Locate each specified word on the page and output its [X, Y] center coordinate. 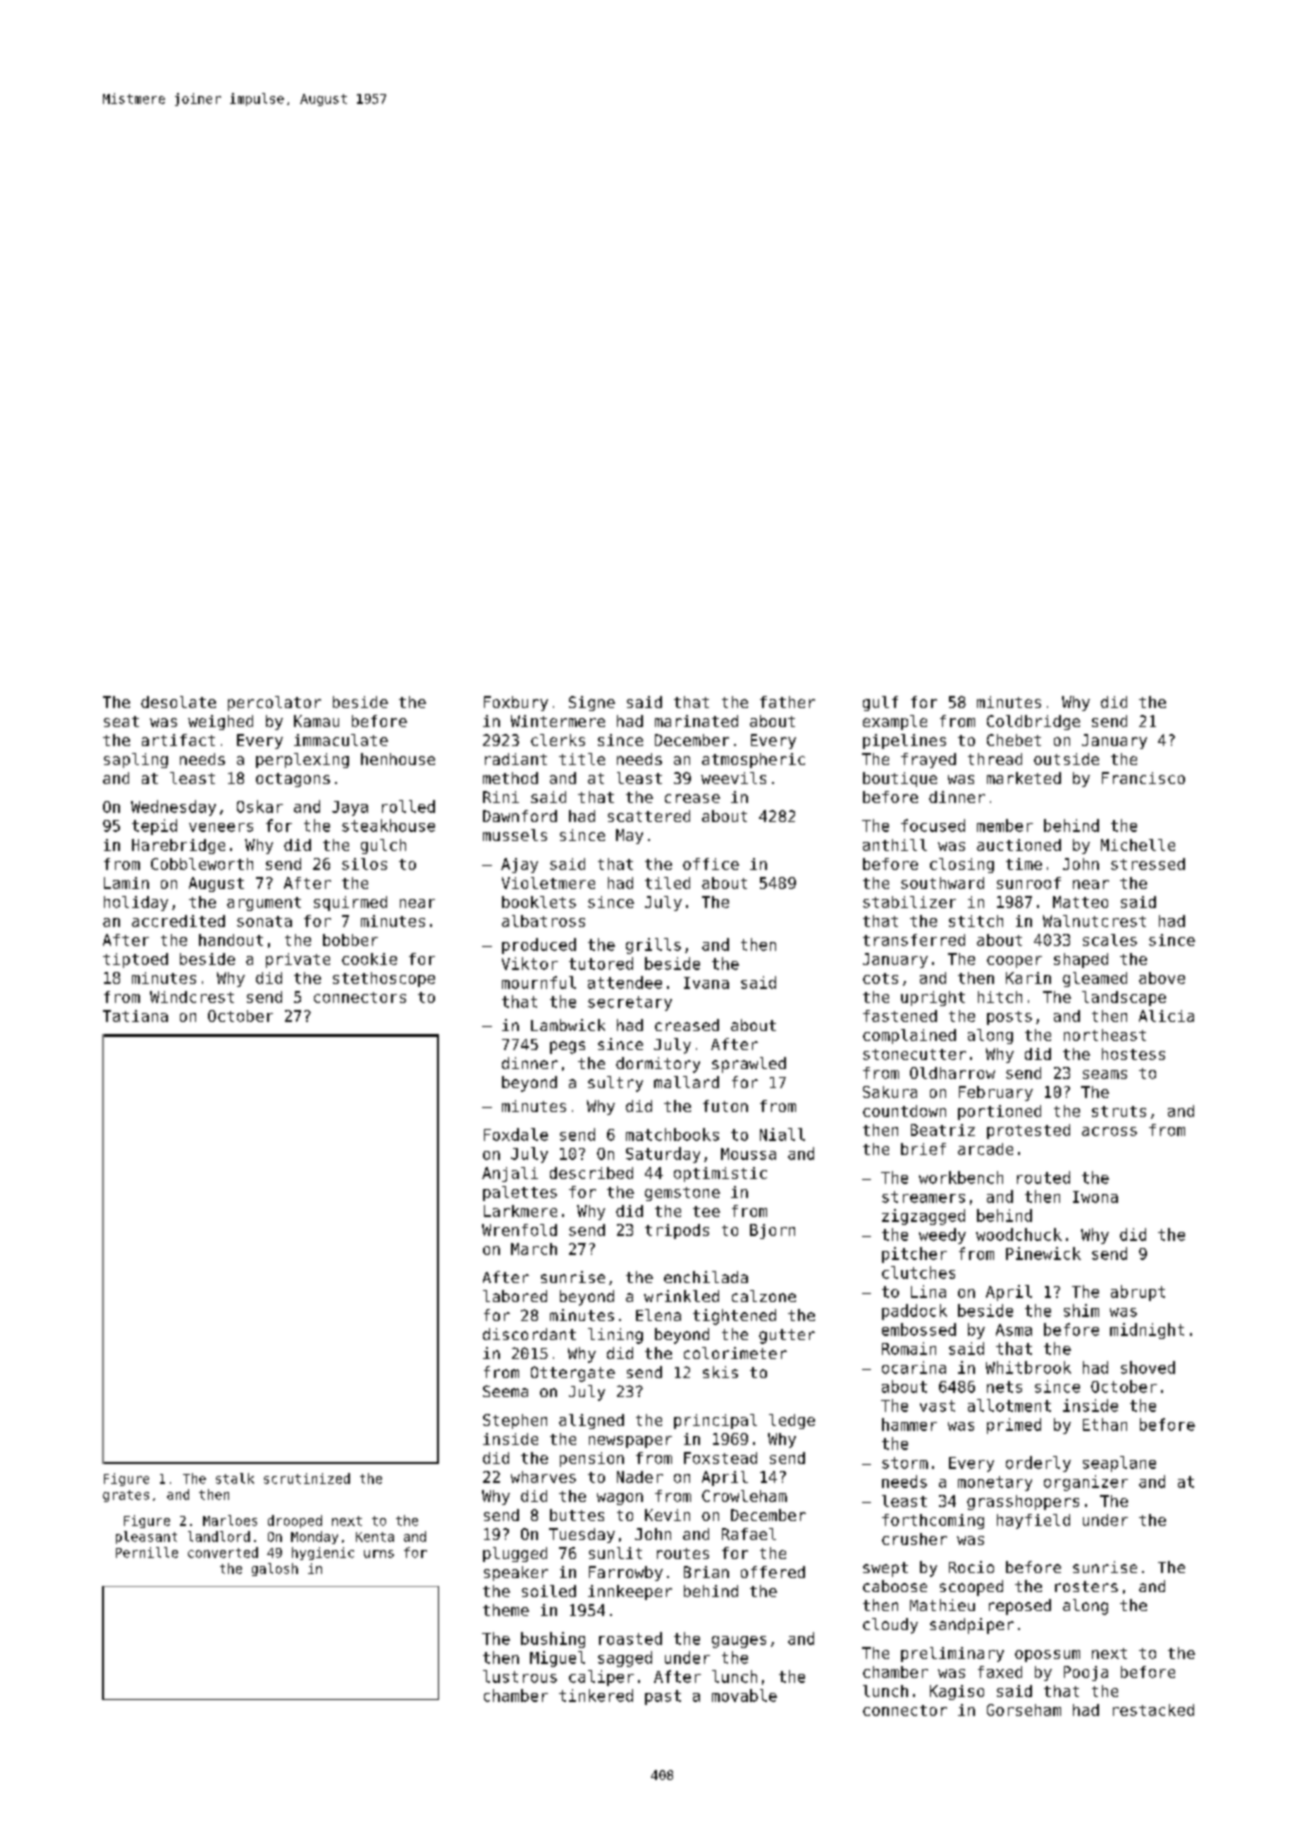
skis [720, 1372]
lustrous [520, 1676]
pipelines [904, 741]
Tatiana [135, 1016]
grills [653, 946]
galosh [275, 1569]
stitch [976, 921]
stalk [235, 1478]
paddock [914, 1312]
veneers [221, 827]
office [711, 864]
